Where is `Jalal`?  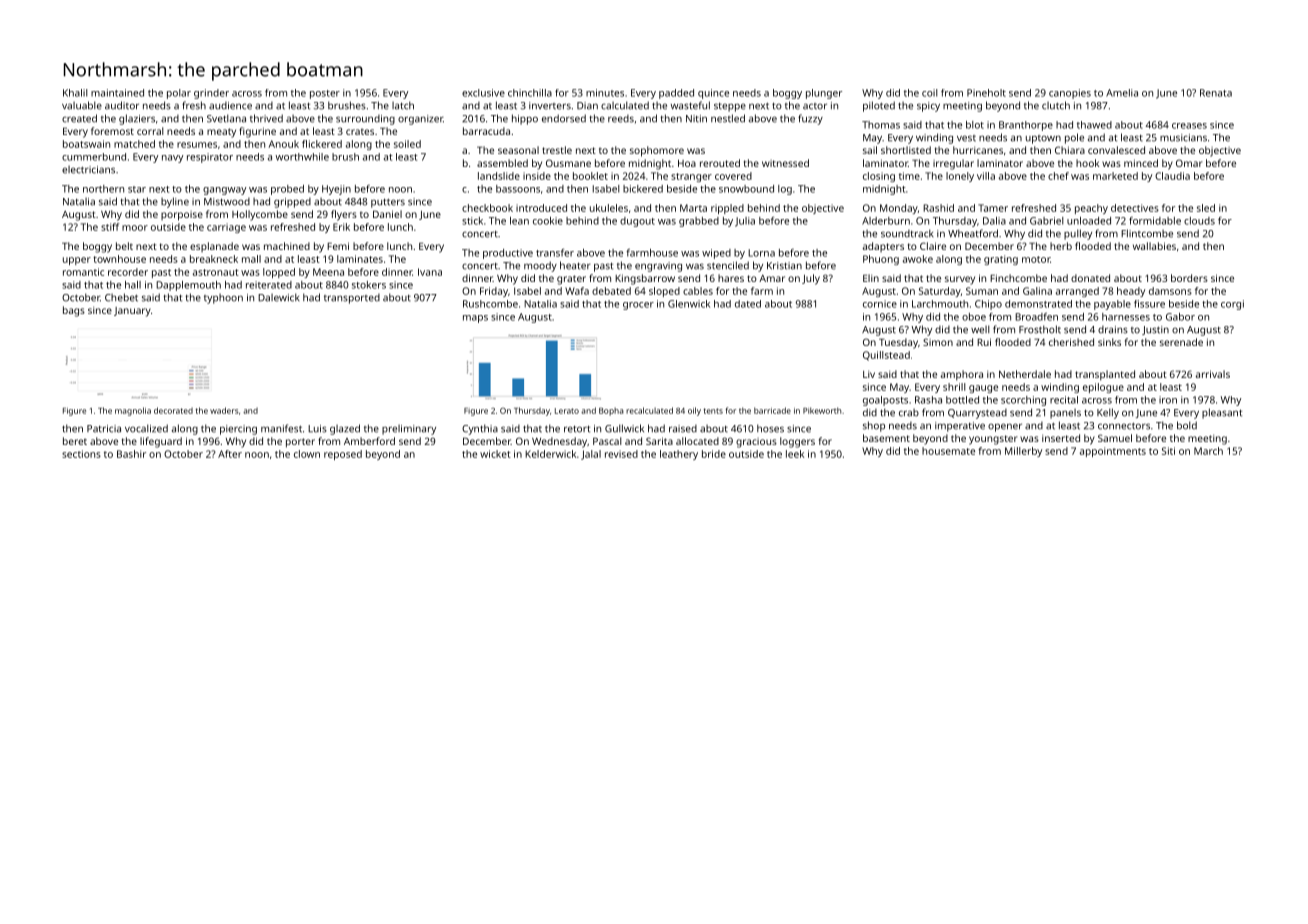
Jalal is located at coordinates (591, 455).
